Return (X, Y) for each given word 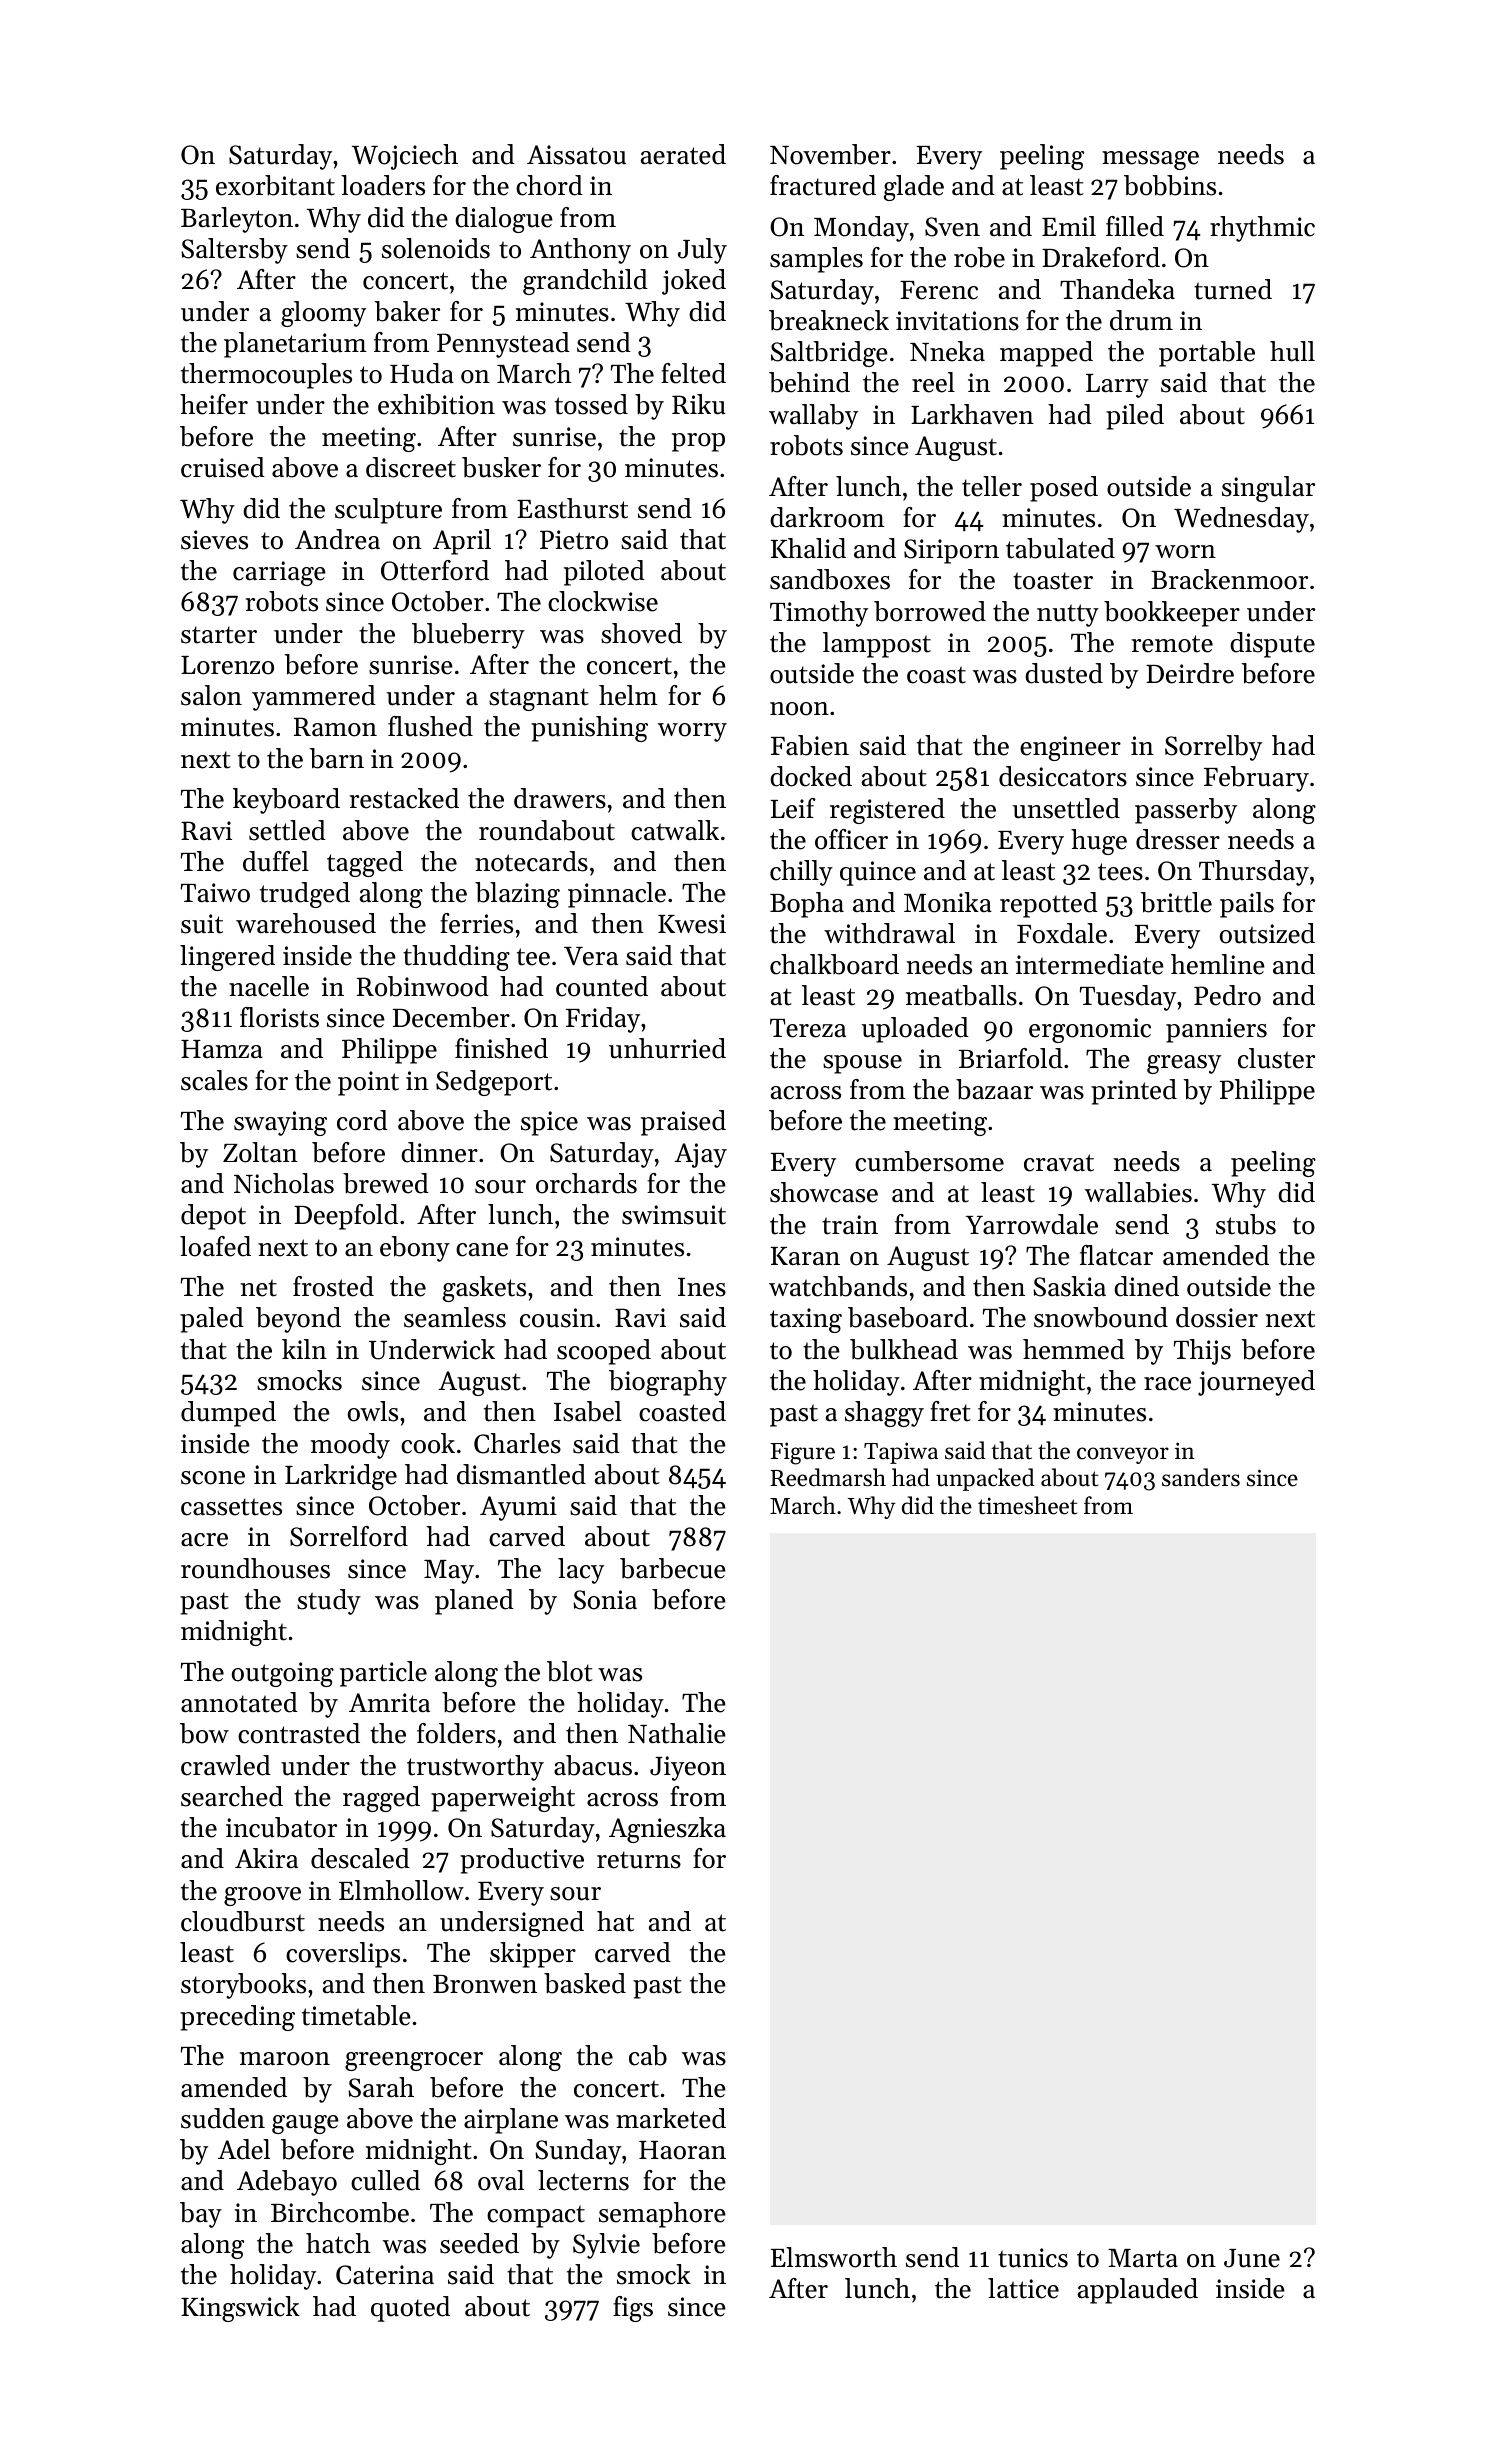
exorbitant (275, 185)
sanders (1201, 1477)
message (1150, 160)
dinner (439, 1152)
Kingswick (240, 2309)
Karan (805, 1256)
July (702, 251)
